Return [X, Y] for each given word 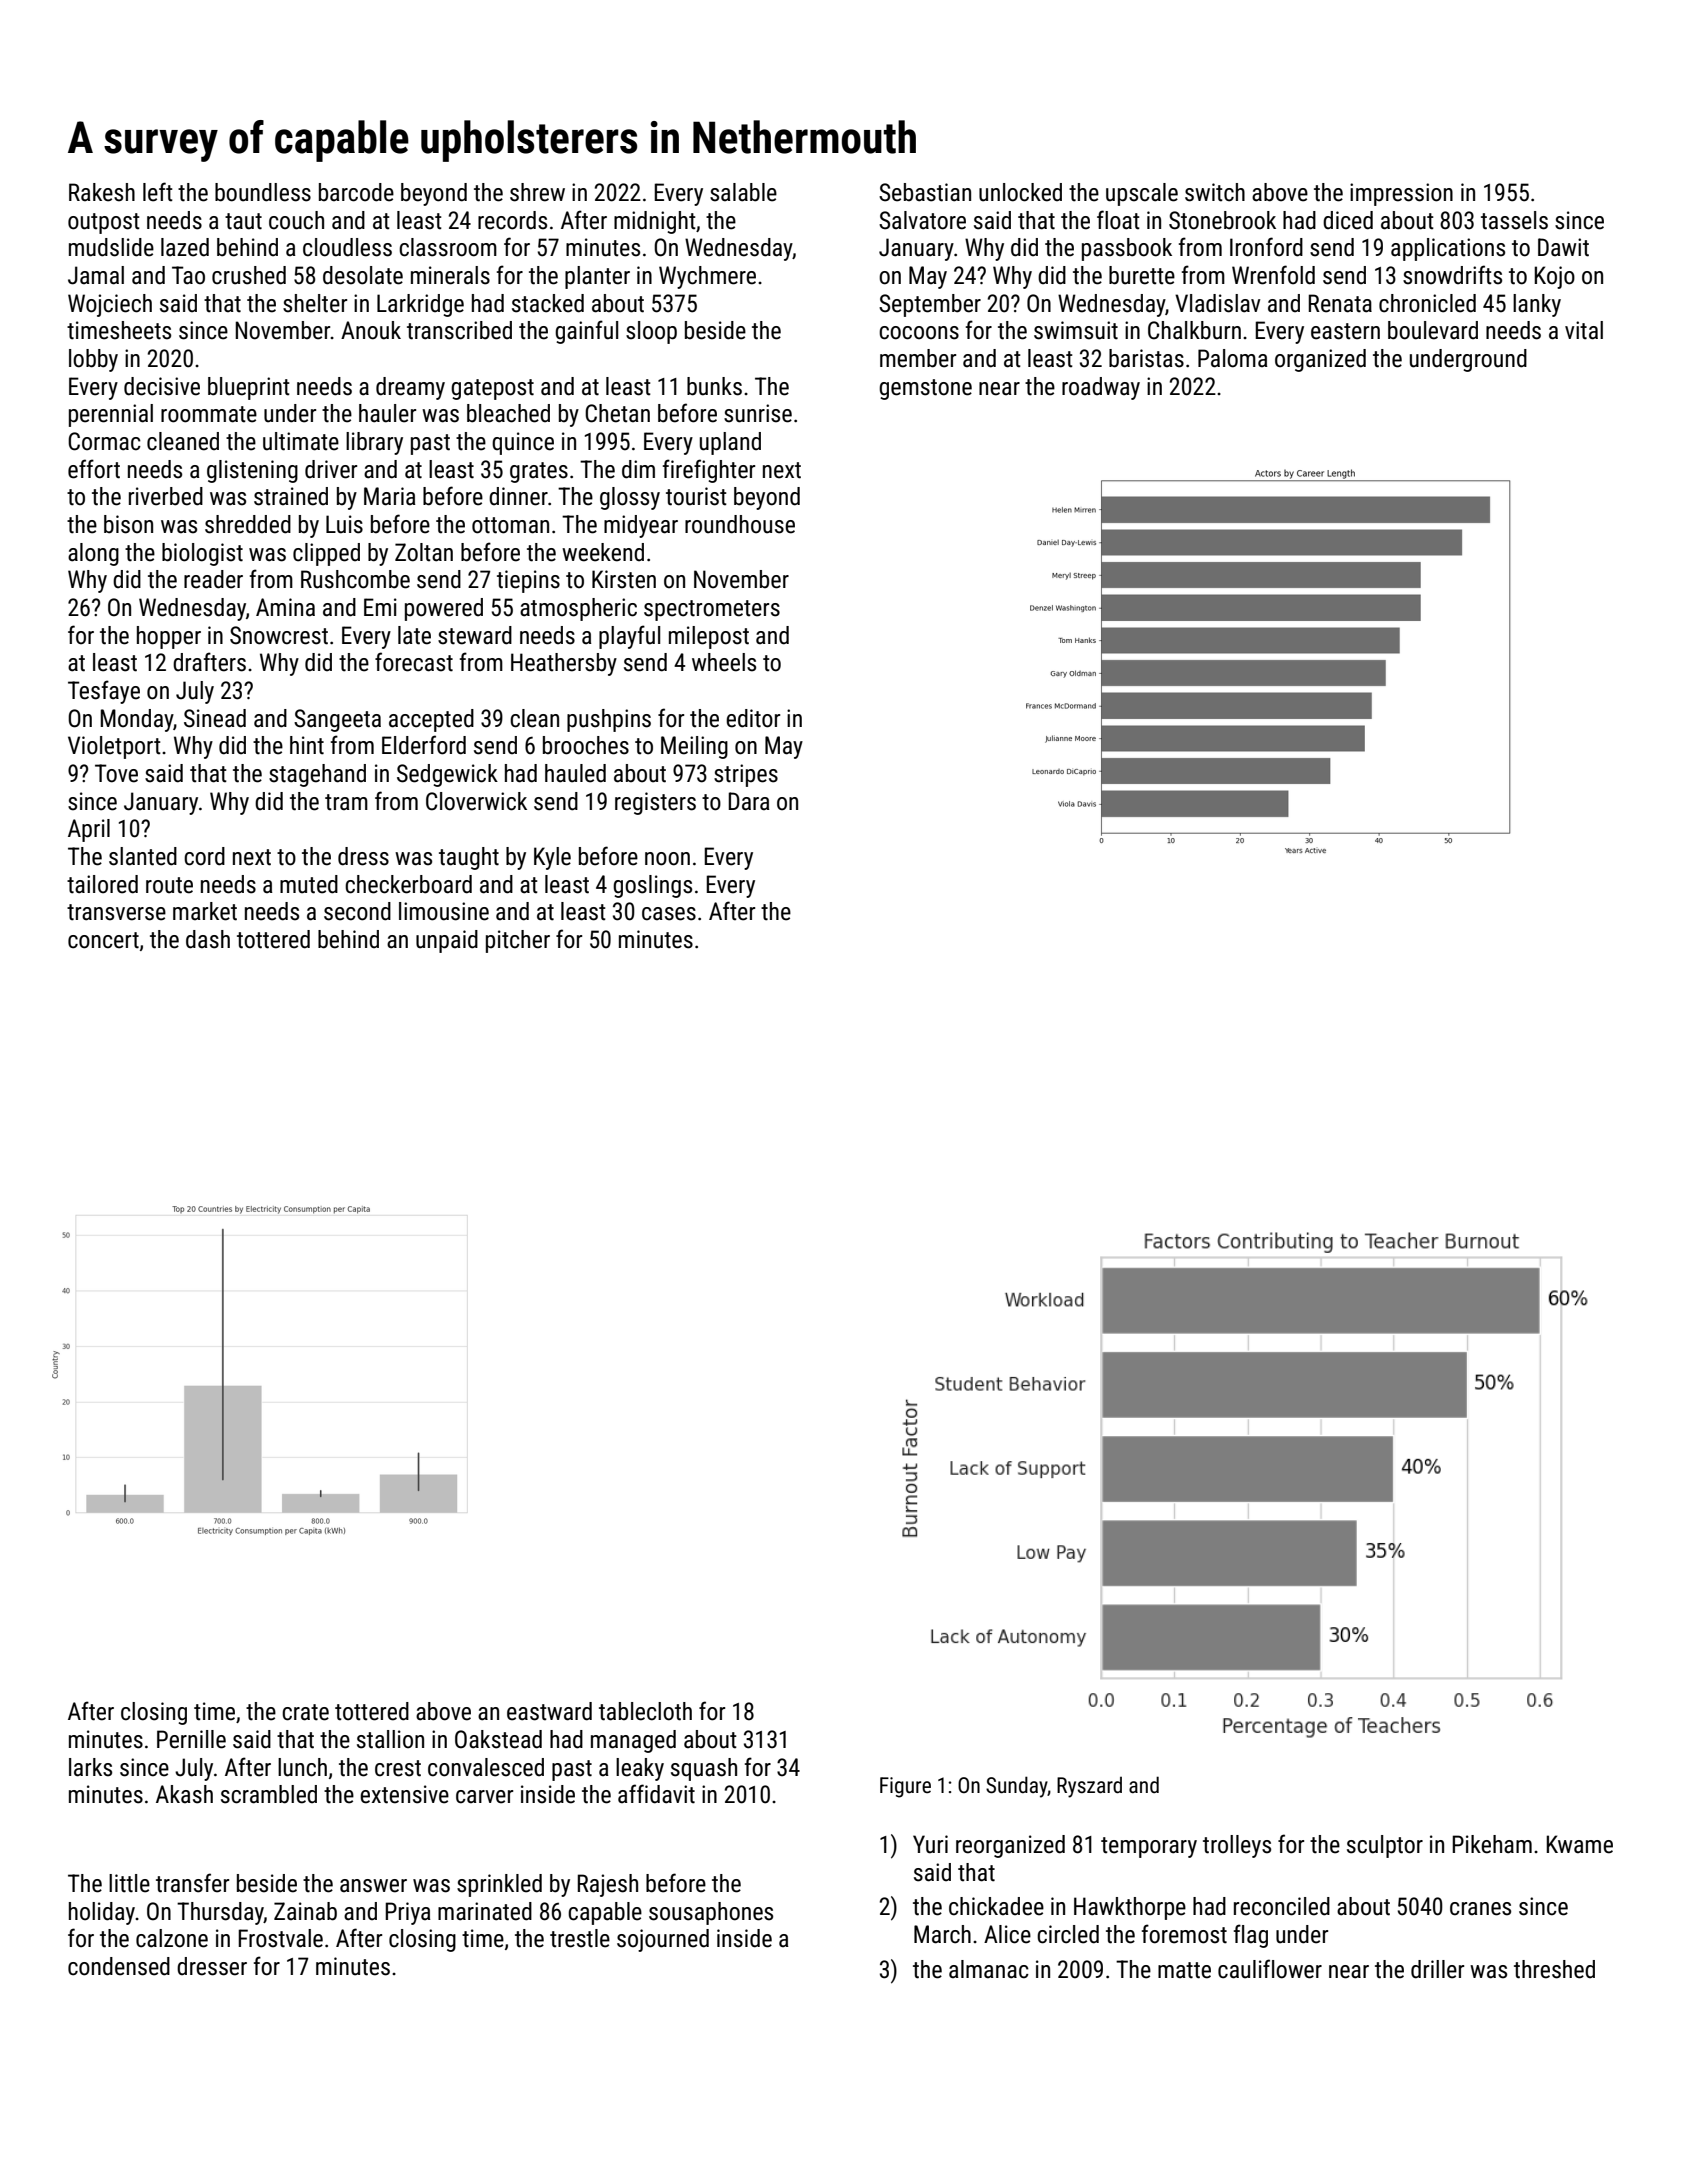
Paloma [1232, 358]
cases [669, 914]
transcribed [459, 330]
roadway [1101, 388]
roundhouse [740, 524]
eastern [1345, 331]
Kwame [1580, 1844]
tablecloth [645, 1711]
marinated [485, 1911]
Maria [389, 496]
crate [305, 1712]
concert [103, 940]
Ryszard [1089, 1787]
